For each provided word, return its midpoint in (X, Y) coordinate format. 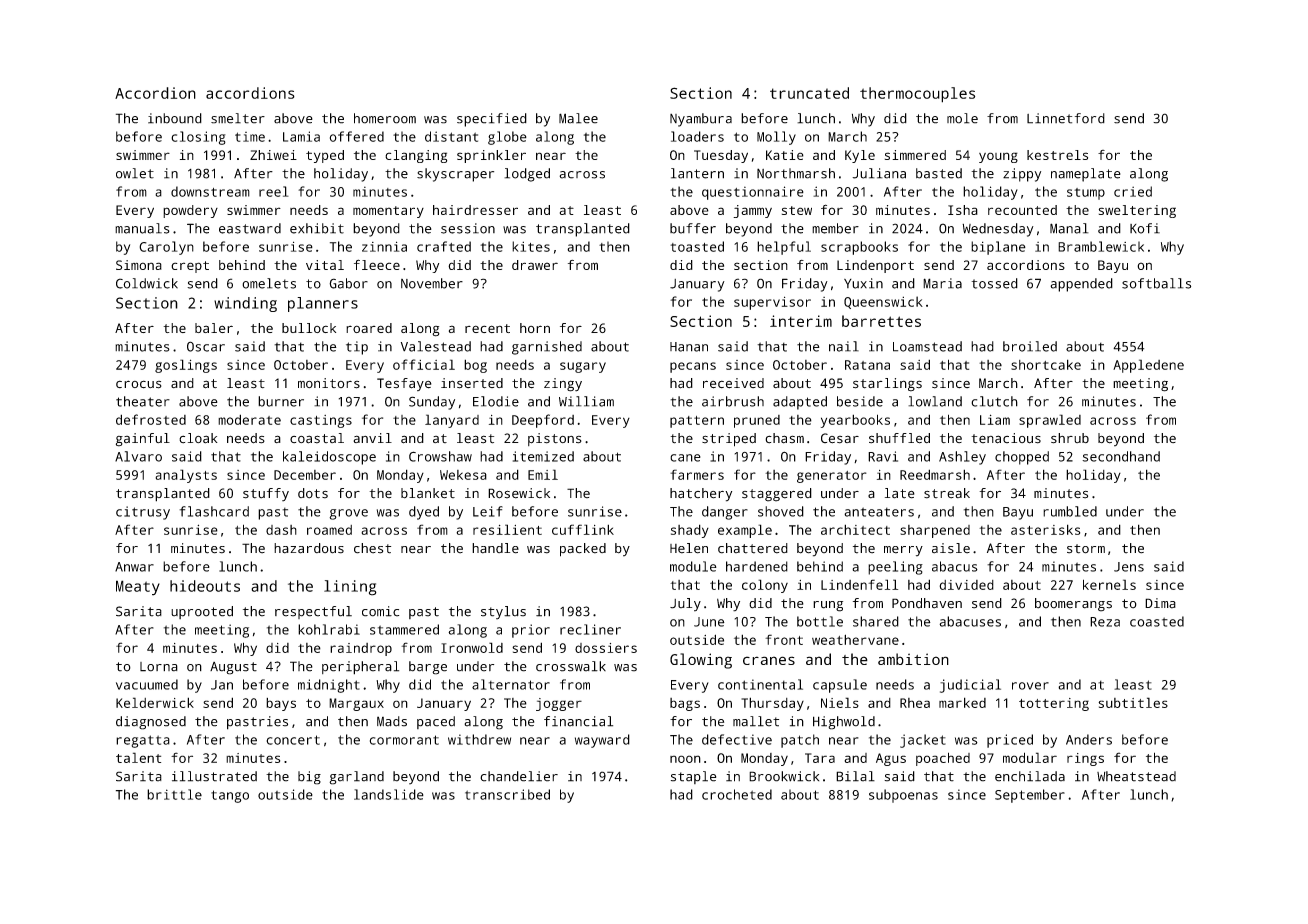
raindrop (361, 649)
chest (372, 548)
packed (583, 550)
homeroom (385, 118)
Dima (1160, 603)
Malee (578, 118)
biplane (998, 248)
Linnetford (1066, 118)
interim (801, 321)
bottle (820, 621)
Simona (139, 265)
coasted (1157, 621)
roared (369, 328)
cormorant (404, 740)
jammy (752, 211)
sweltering (1137, 211)
